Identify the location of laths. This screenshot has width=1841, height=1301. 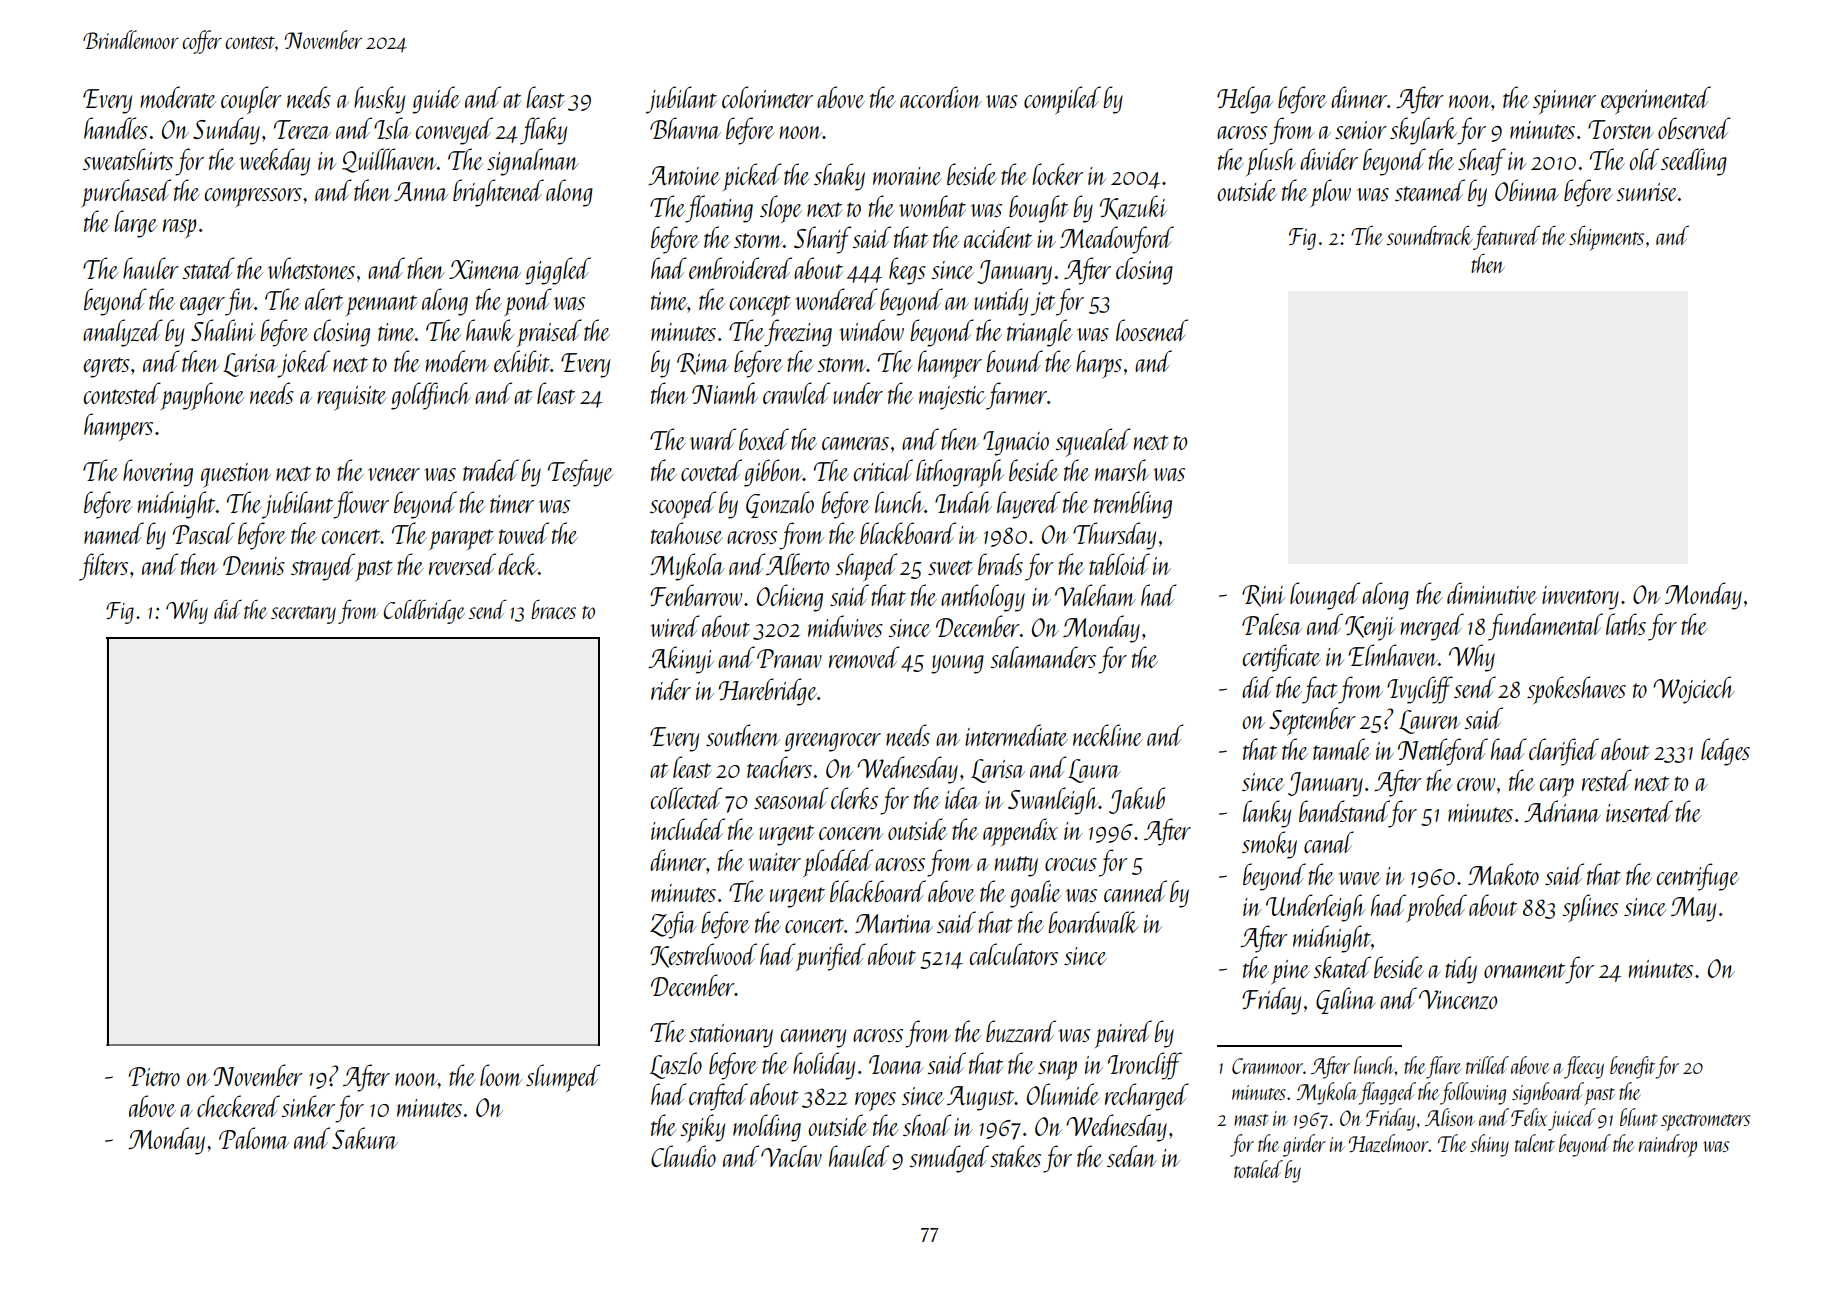
(1626, 624).
